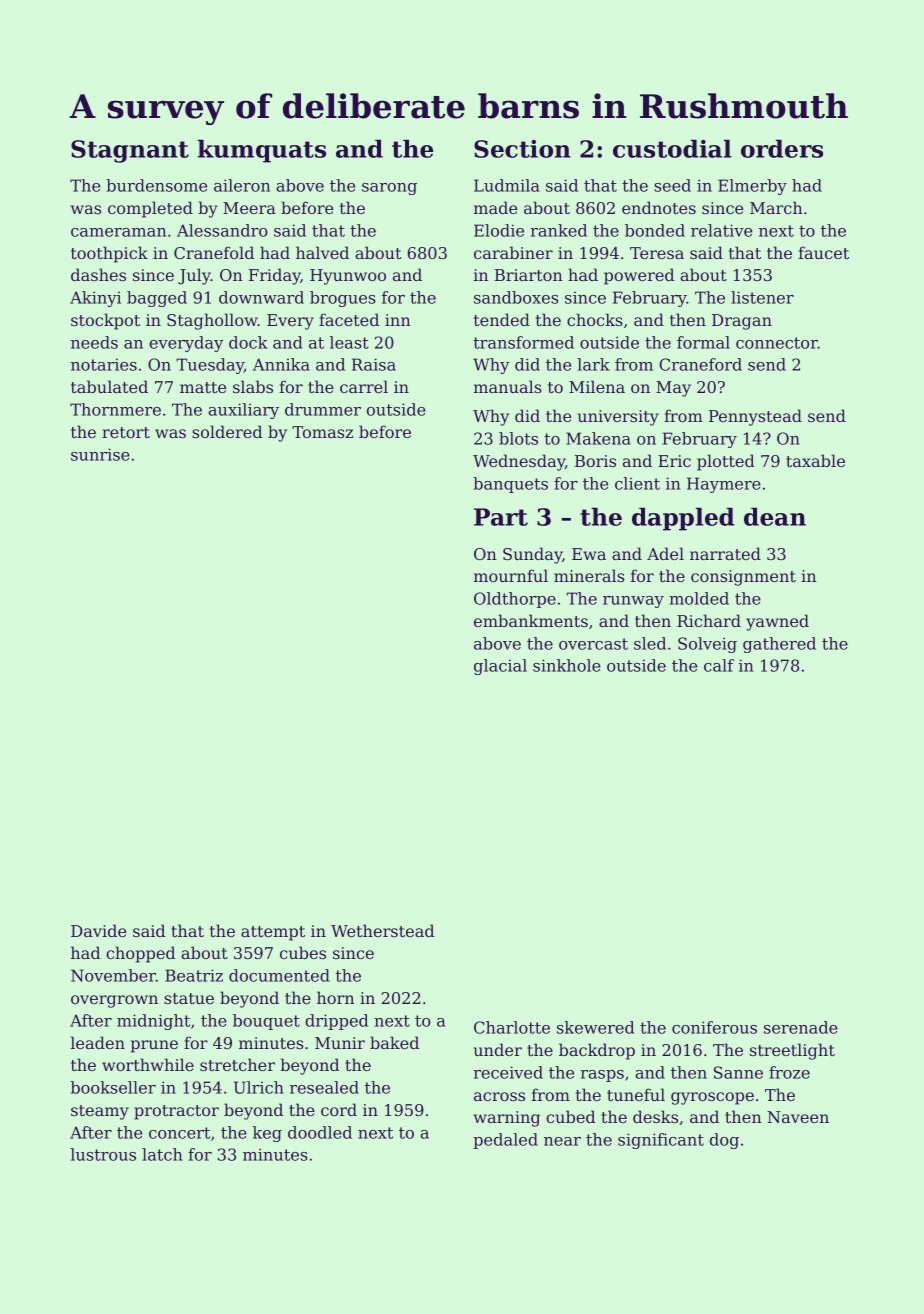  What do you see at coordinates (394, 1042) in the image?
I see `baked` at bounding box center [394, 1042].
